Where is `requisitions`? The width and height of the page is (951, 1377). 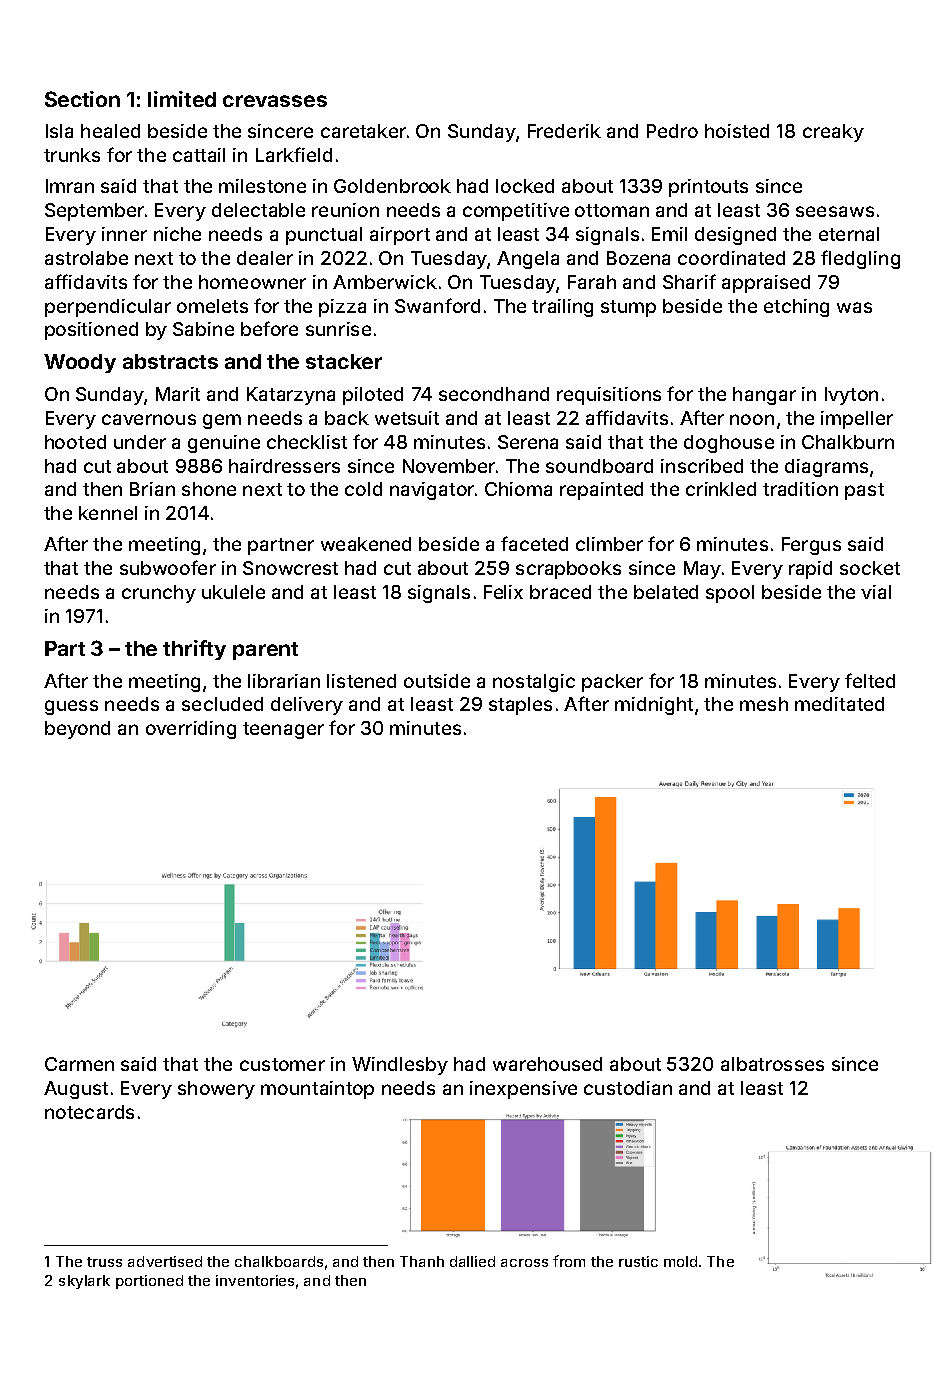
requisitions is located at coordinates (609, 396).
